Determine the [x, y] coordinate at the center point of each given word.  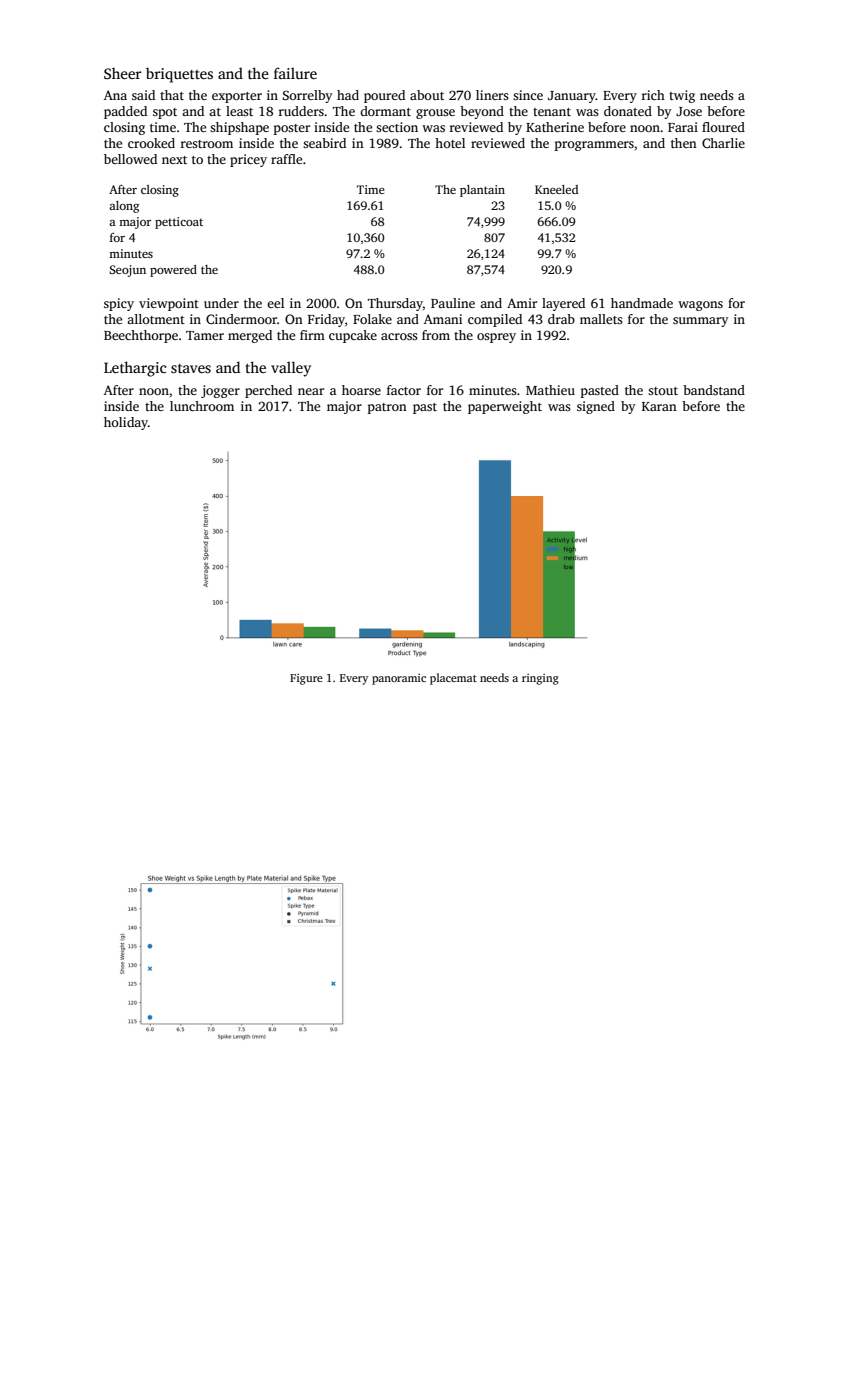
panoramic [399, 679]
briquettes [179, 75]
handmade [642, 303]
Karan [659, 406]
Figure [306, 679]
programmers [594, 146]
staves [191, 368]
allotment [156, 319]
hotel [450, 143]
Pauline [453, 303]
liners [492, 95]
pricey [248, 160]
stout [663, 391]
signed [596, 407]
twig [682, 96]
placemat [453, 679]
